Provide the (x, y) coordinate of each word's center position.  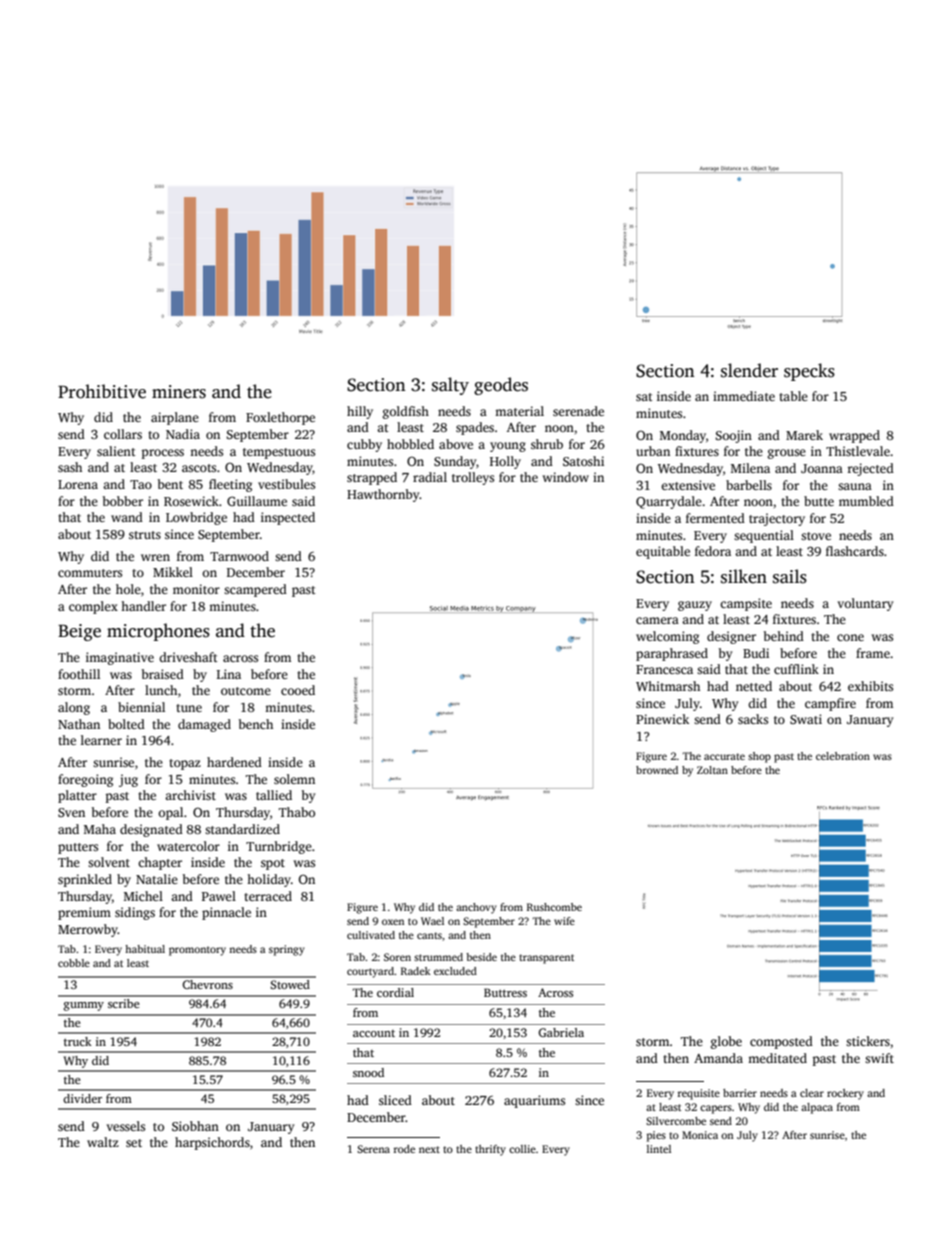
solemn (294, 779)
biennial (141, 707)
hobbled (410, 444)
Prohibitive (102, 391)
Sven (71, 812)
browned (657, 770)
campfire (830, 704)
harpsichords (212, 1143)
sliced (395, 1100)
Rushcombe (554, 907)
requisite (699, 1094)
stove (816, 536)
